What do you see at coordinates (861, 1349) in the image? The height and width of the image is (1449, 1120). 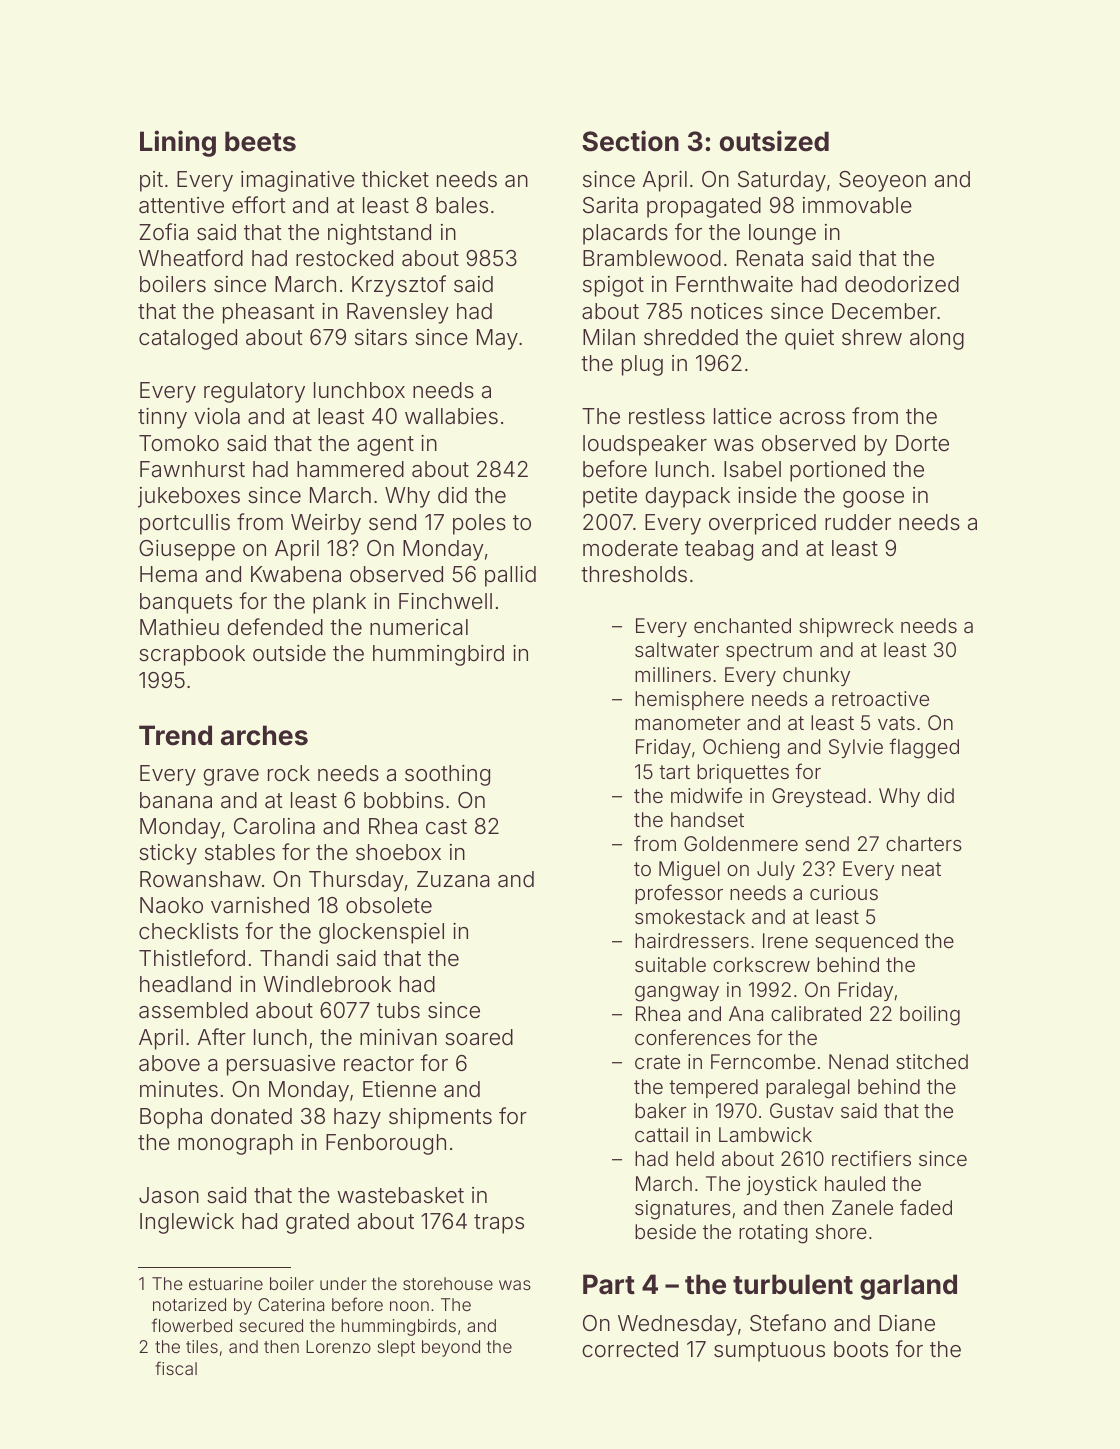 I see `boots` at bounding box center [861, 1349].
